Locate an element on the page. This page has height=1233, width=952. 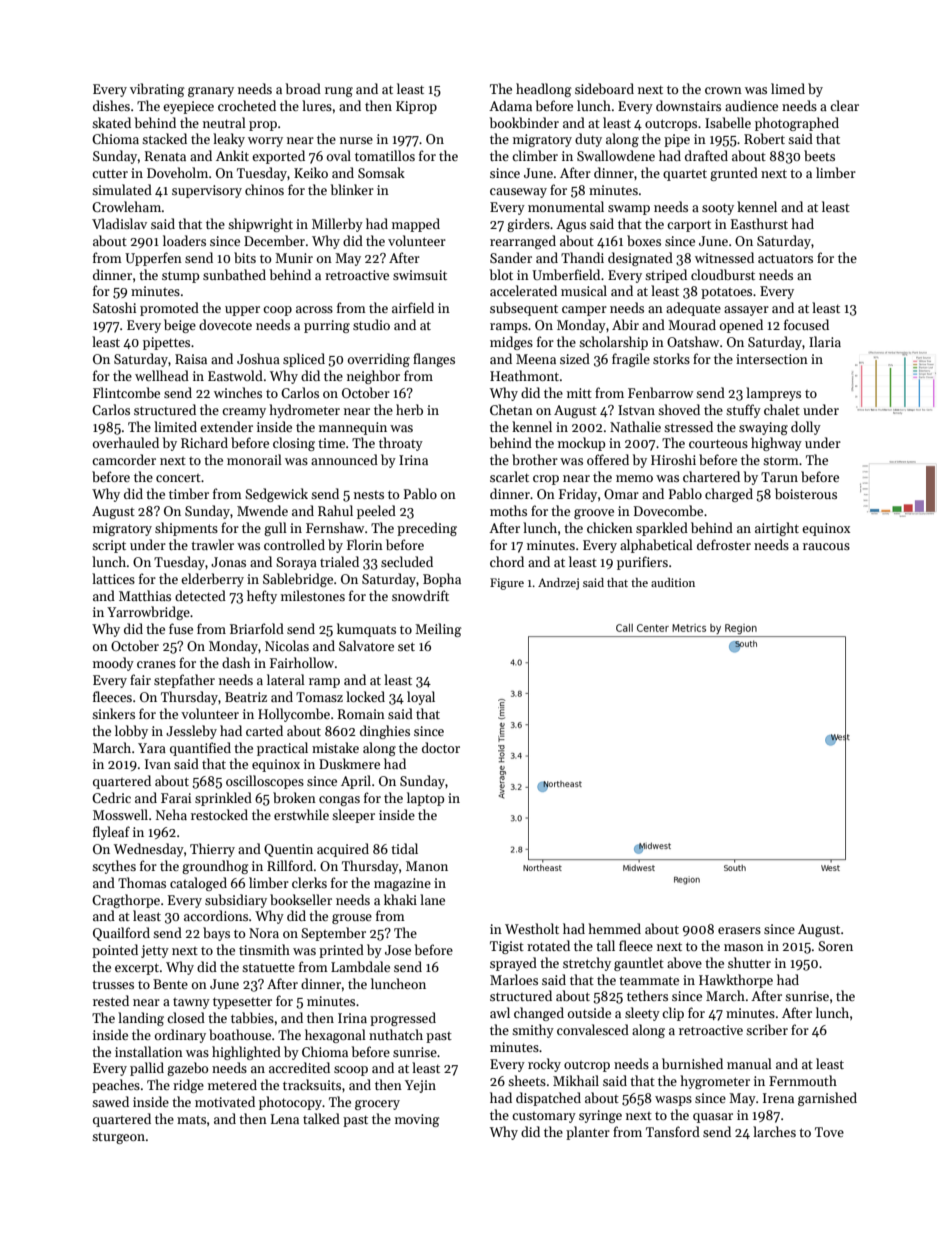
audition is located at coordinates (673, 582).
